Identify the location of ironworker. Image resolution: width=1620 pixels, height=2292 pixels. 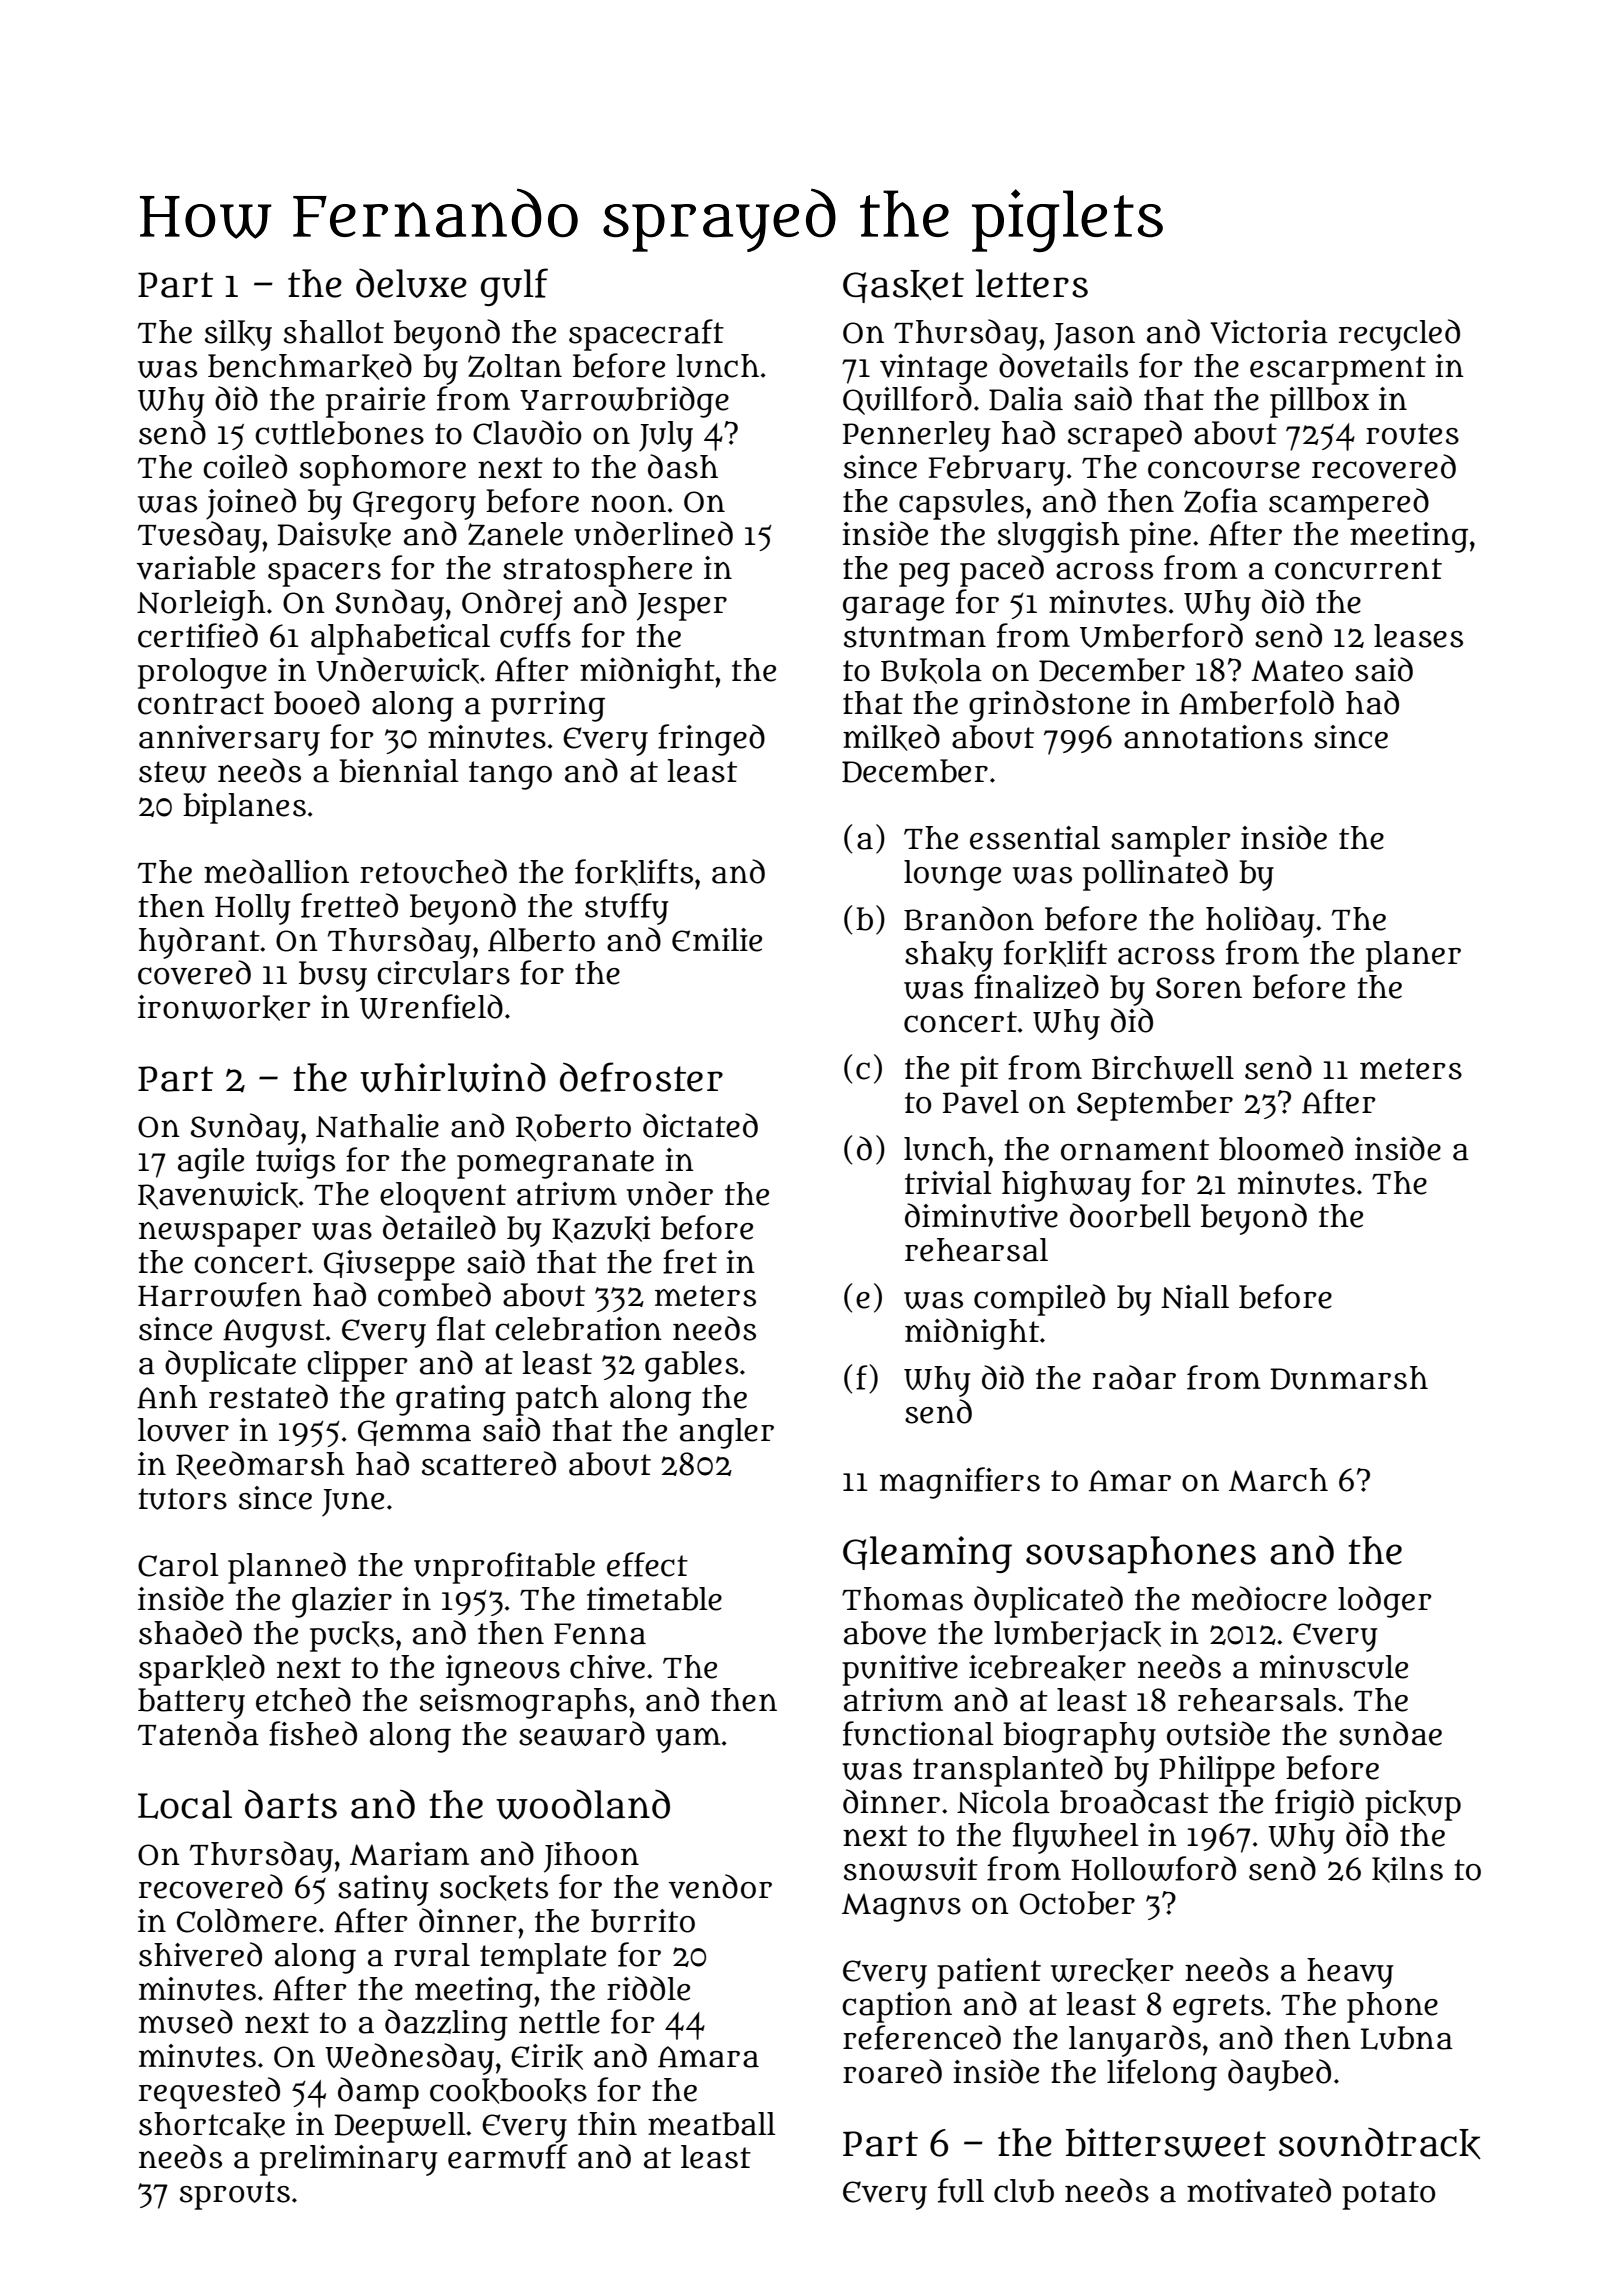
(224, 1008).
